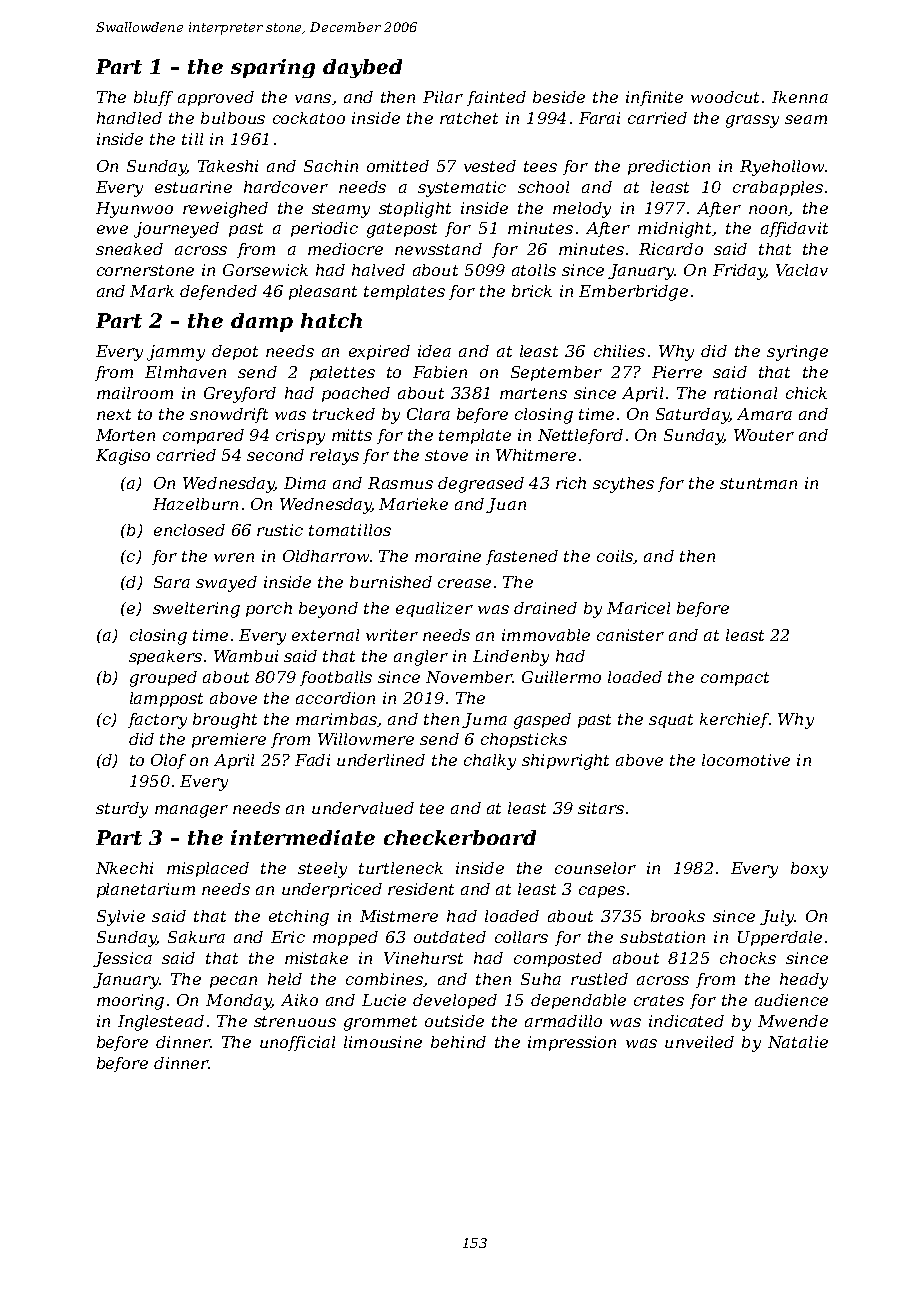 The image size is (924, 1308). Describe the element at coordinates (484, 720) in the screenshot. I see `Juma` at that location.
